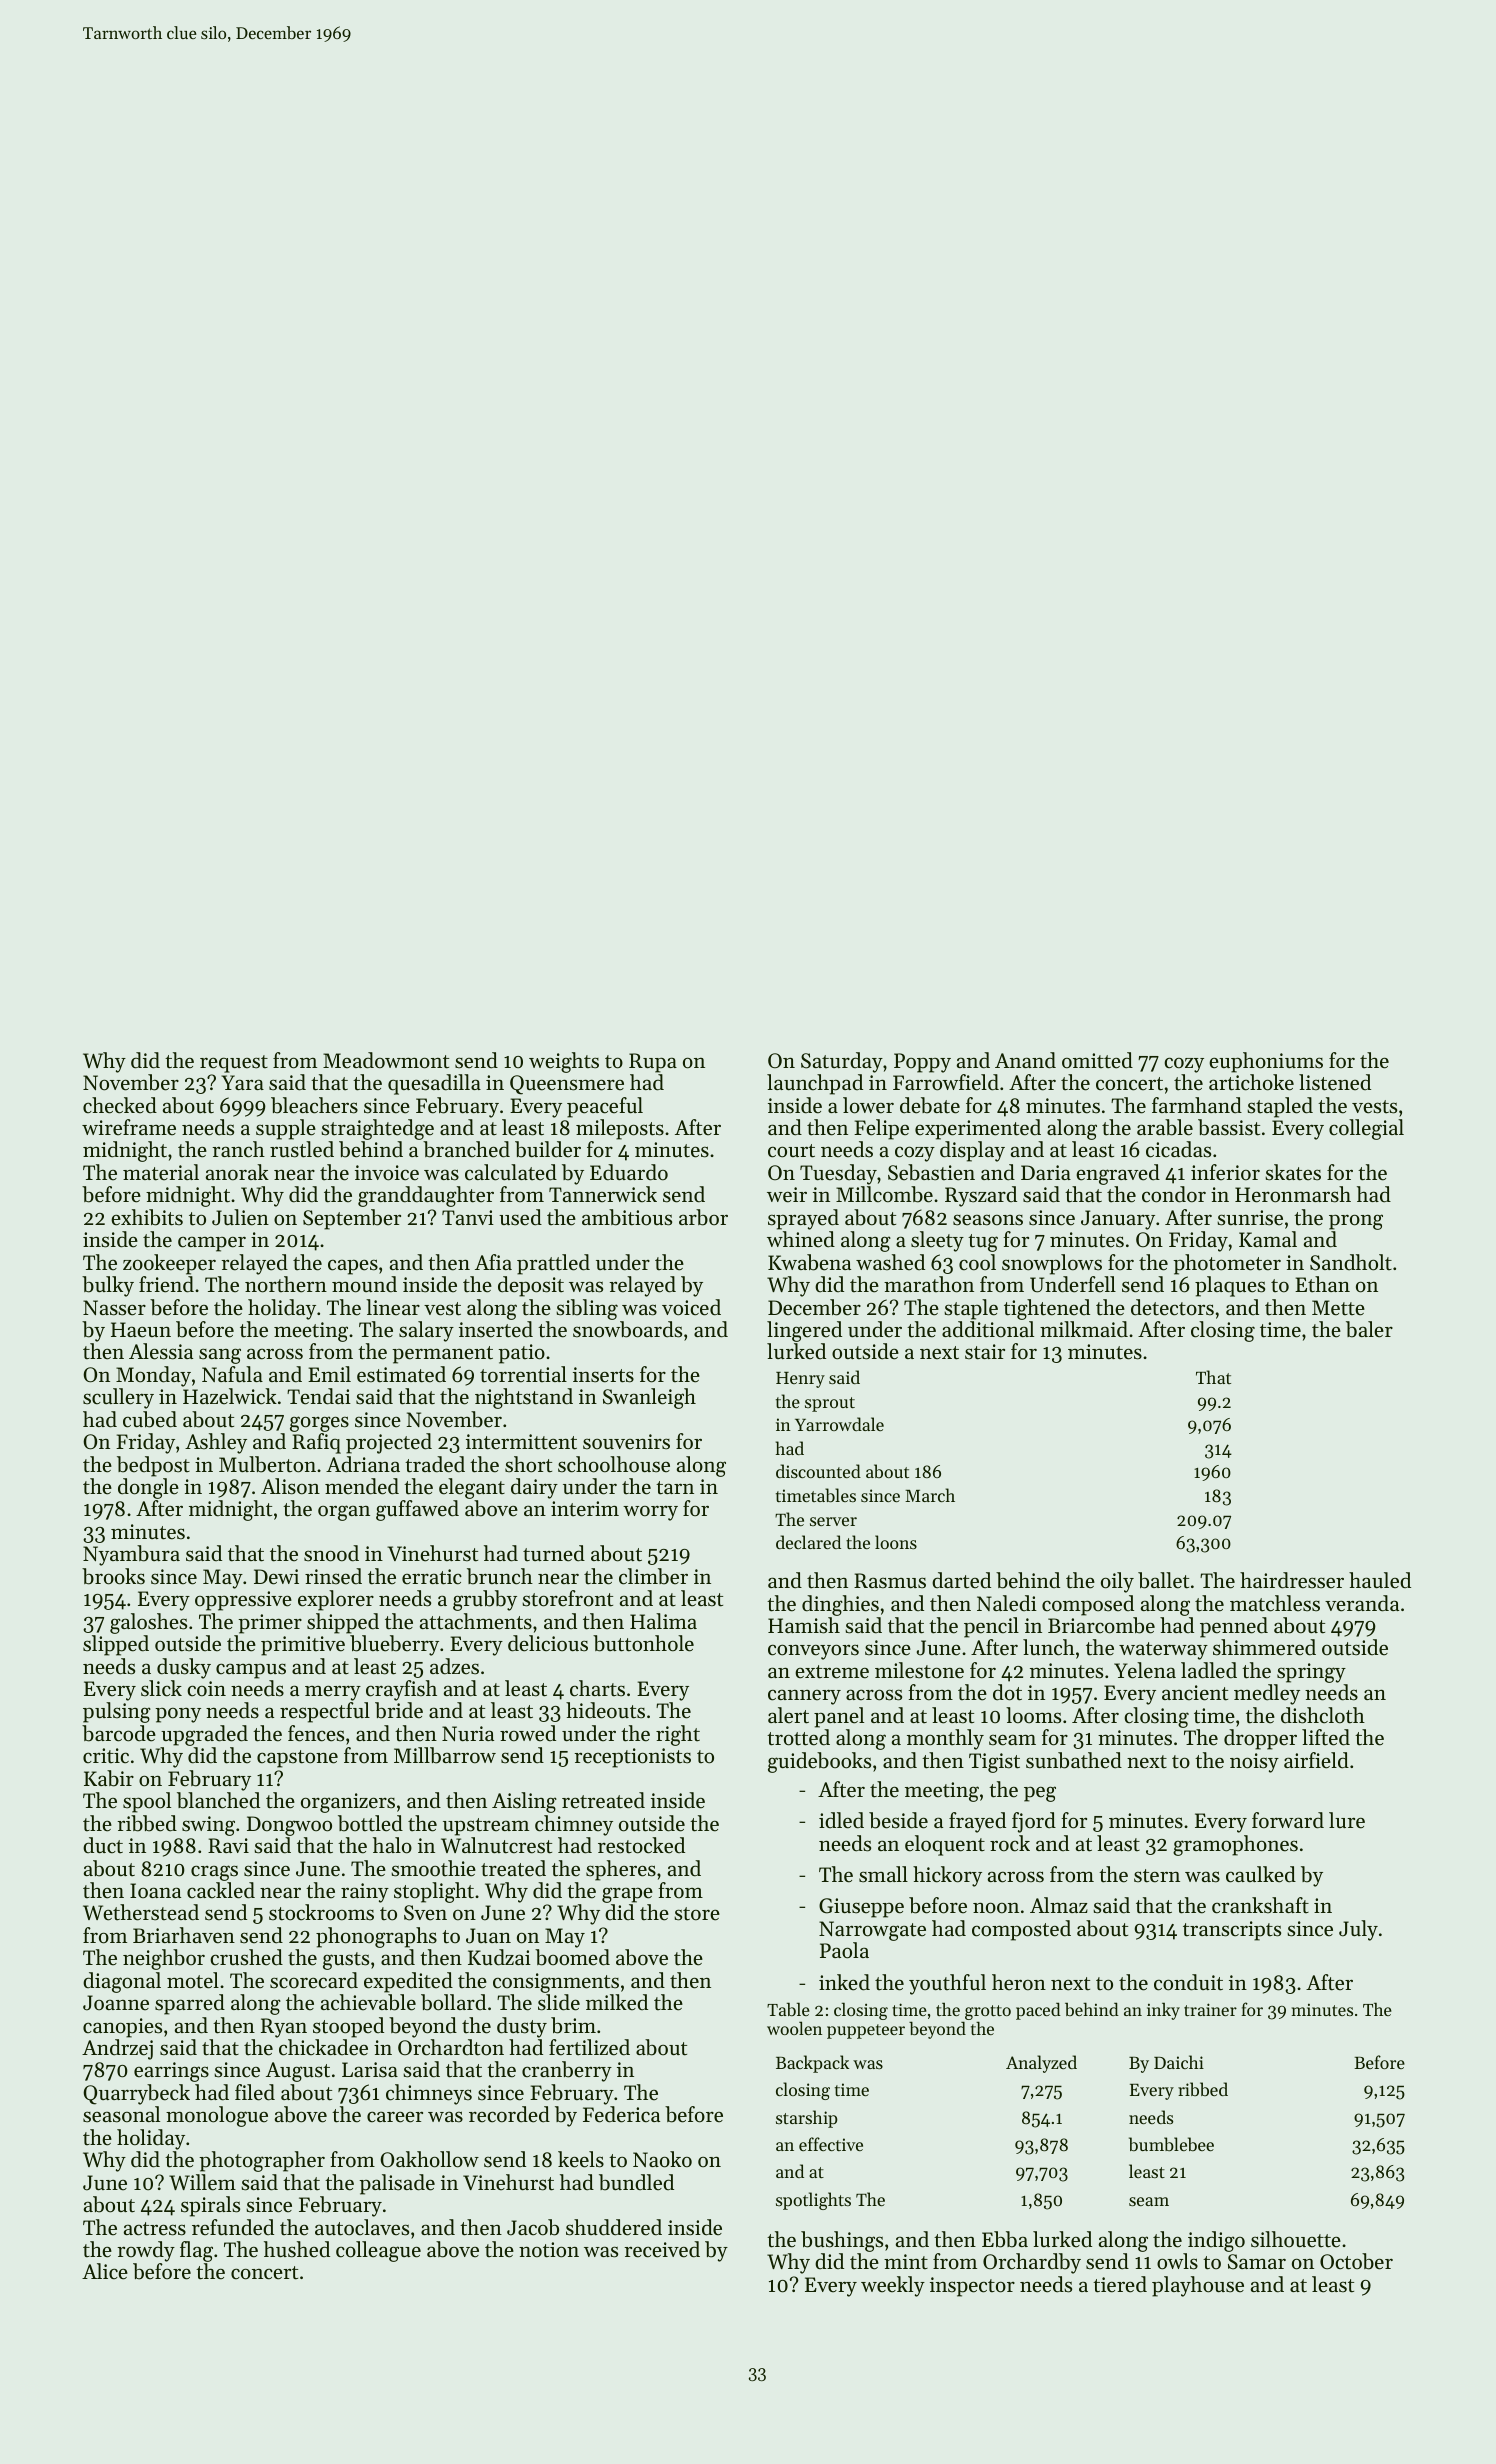 This screenshot has height=2464, width=1496. Describe the element at coordinates (1084, 1329) in the screenshot. I see `milkmaid` at that location.
